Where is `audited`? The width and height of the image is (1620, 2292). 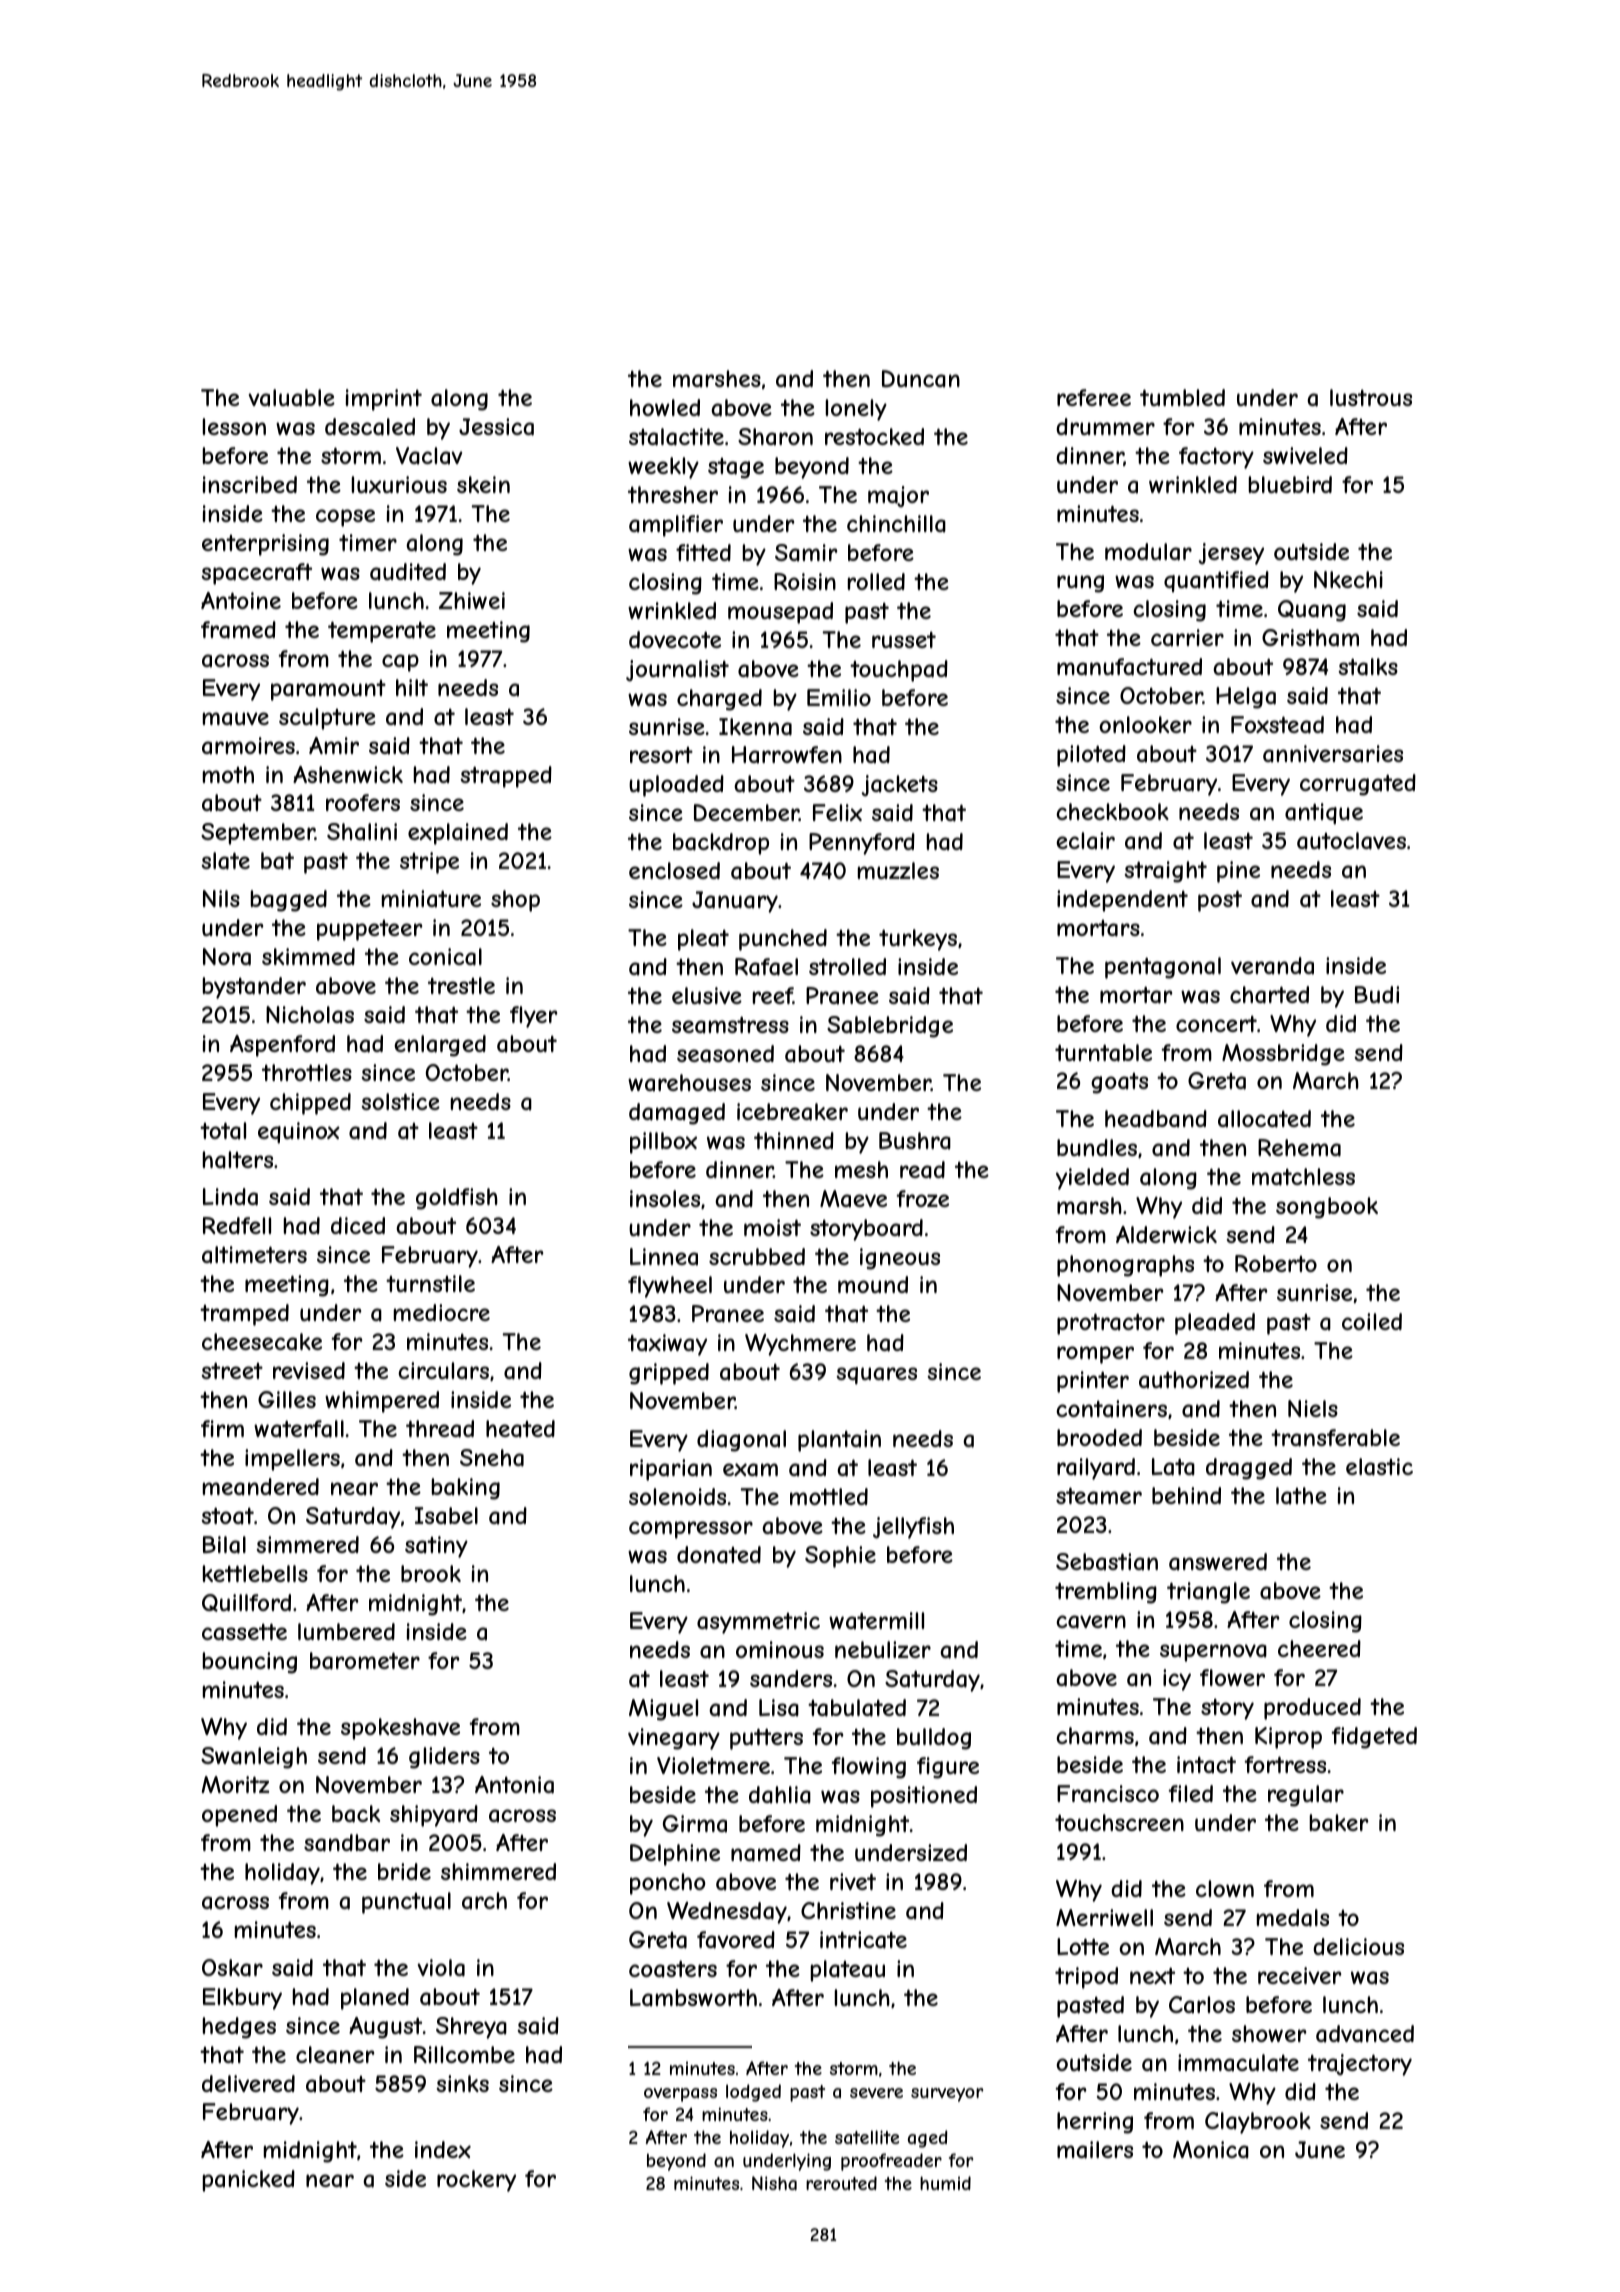
audited is located at coordinates (408, 572).
